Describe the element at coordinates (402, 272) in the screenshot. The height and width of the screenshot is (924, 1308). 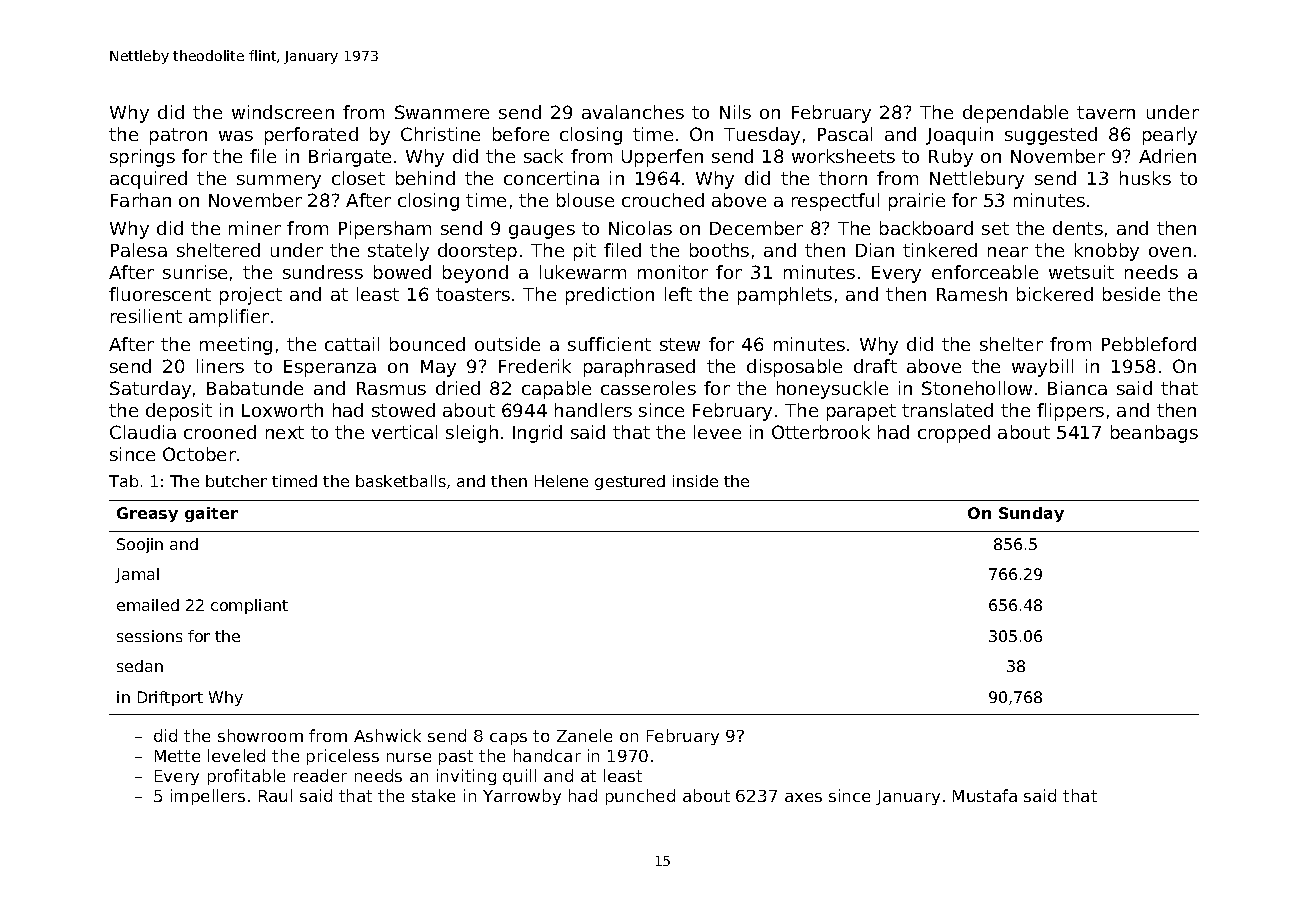
I see `bowed` at that location.
